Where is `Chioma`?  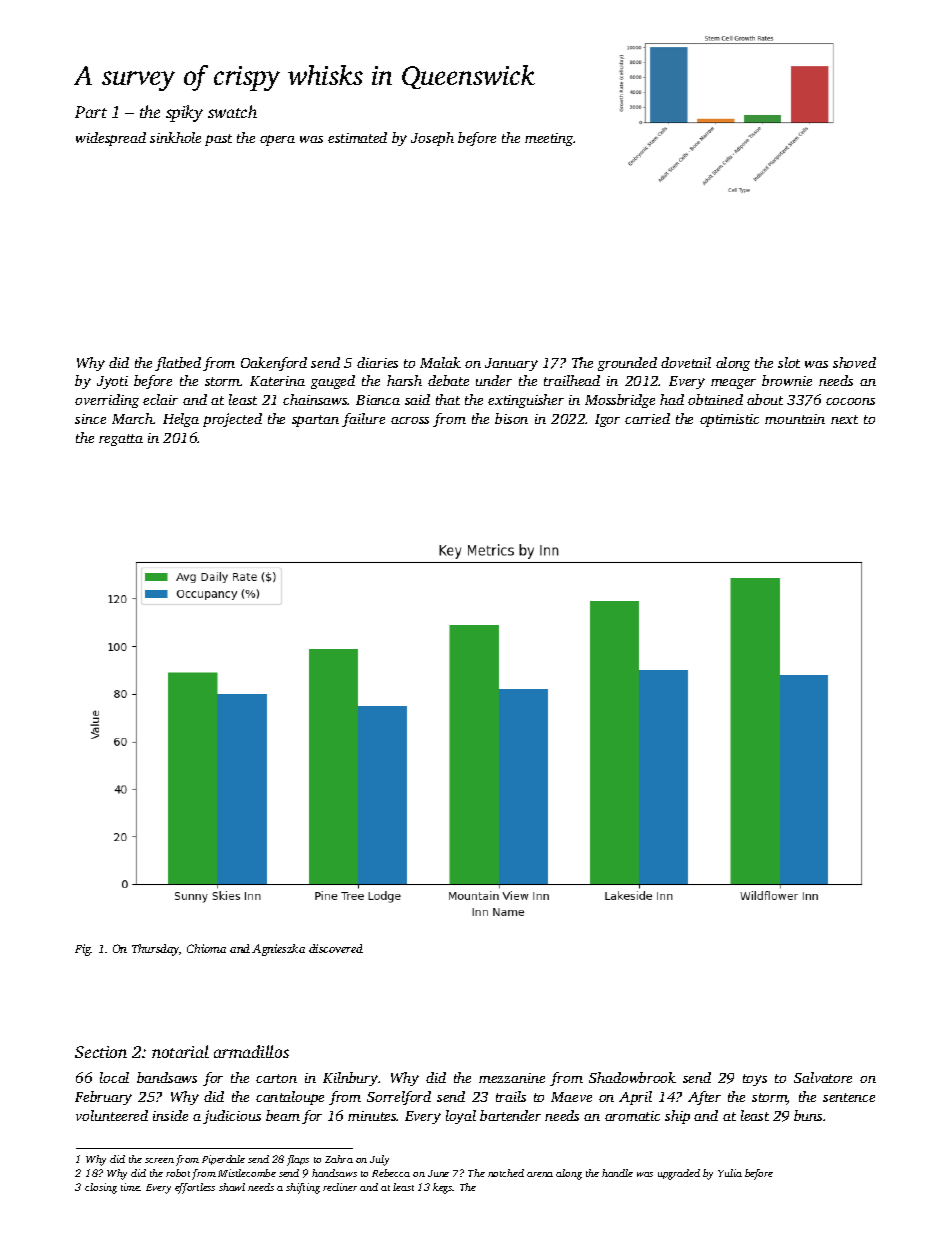 Chioma is located at coordinates (206, 948).
